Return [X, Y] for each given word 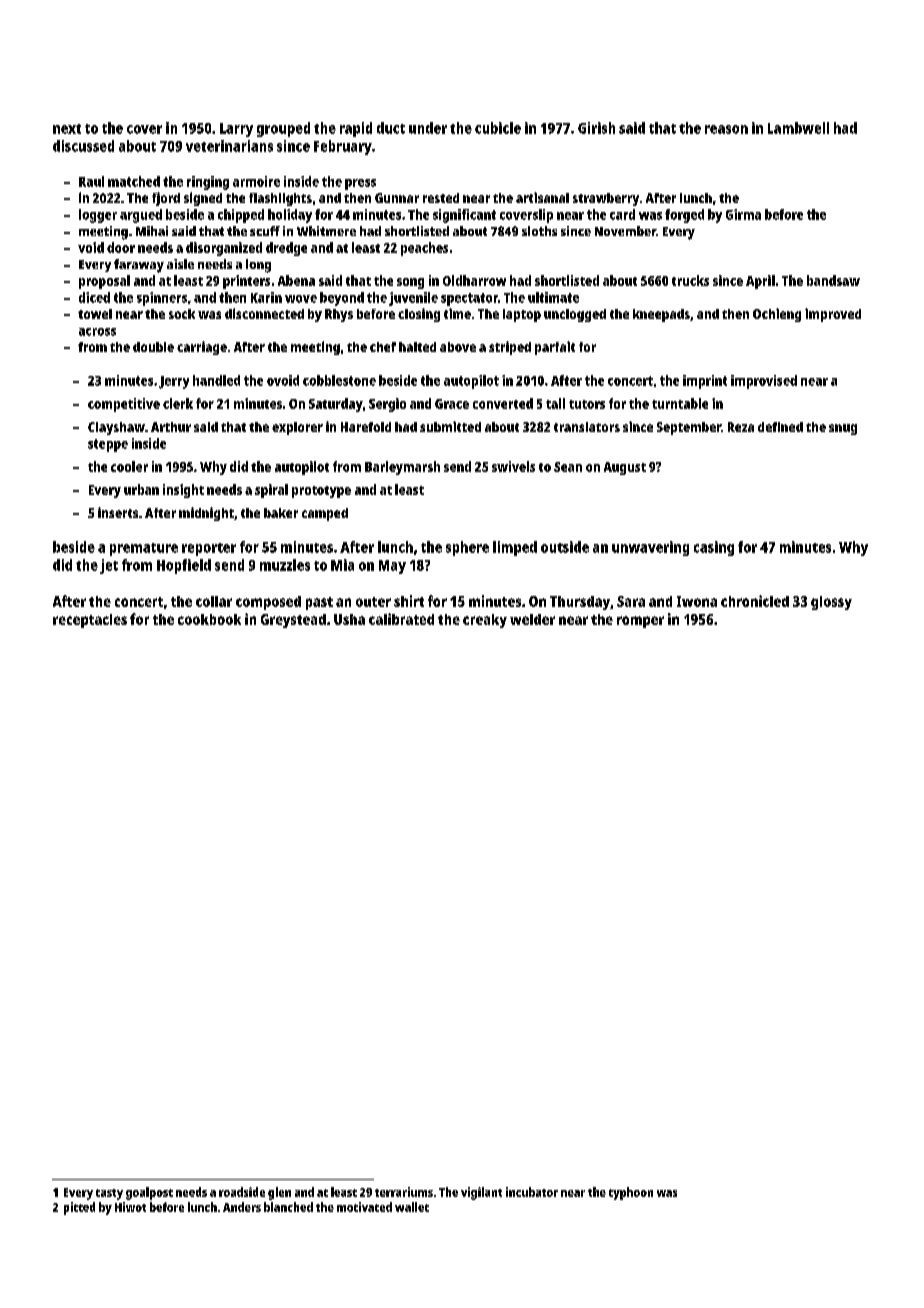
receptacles [90, 621]
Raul [91, 181]
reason [726, 129]
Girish [596, 128]
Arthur [171, 427]
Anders [242, 1207]
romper [640, 622]
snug [843, 429]
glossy [831, 603]
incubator [532, 1192]
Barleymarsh [402, 468]
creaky [485, 621]
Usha [349, 619]
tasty [109, 1194]
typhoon [631, 1193]
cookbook [209, 619]
